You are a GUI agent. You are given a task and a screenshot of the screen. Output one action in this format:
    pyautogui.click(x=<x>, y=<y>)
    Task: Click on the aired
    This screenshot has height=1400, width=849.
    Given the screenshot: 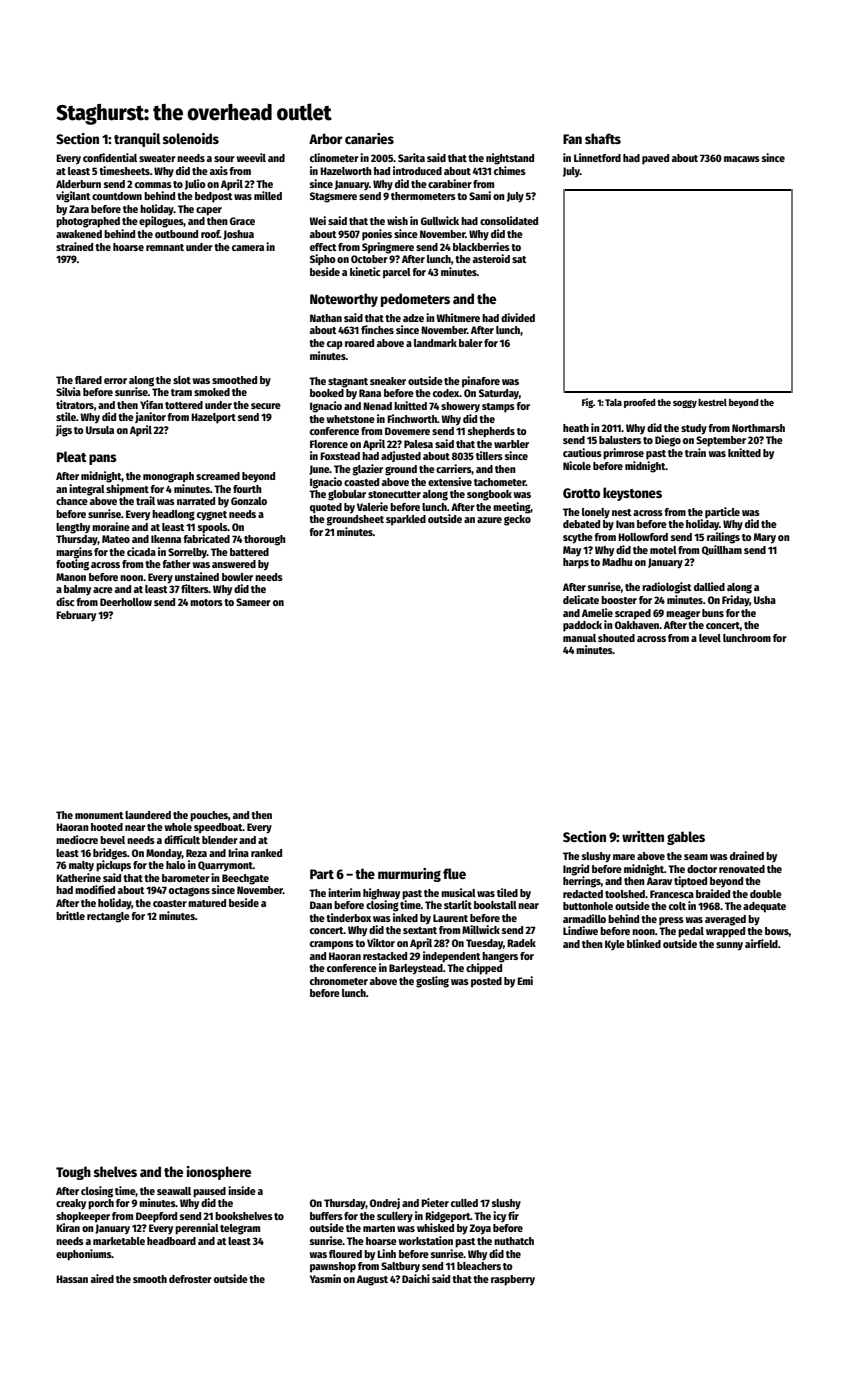 What is the action you would take?
    pyautogui.click(x=102, y=1278)
